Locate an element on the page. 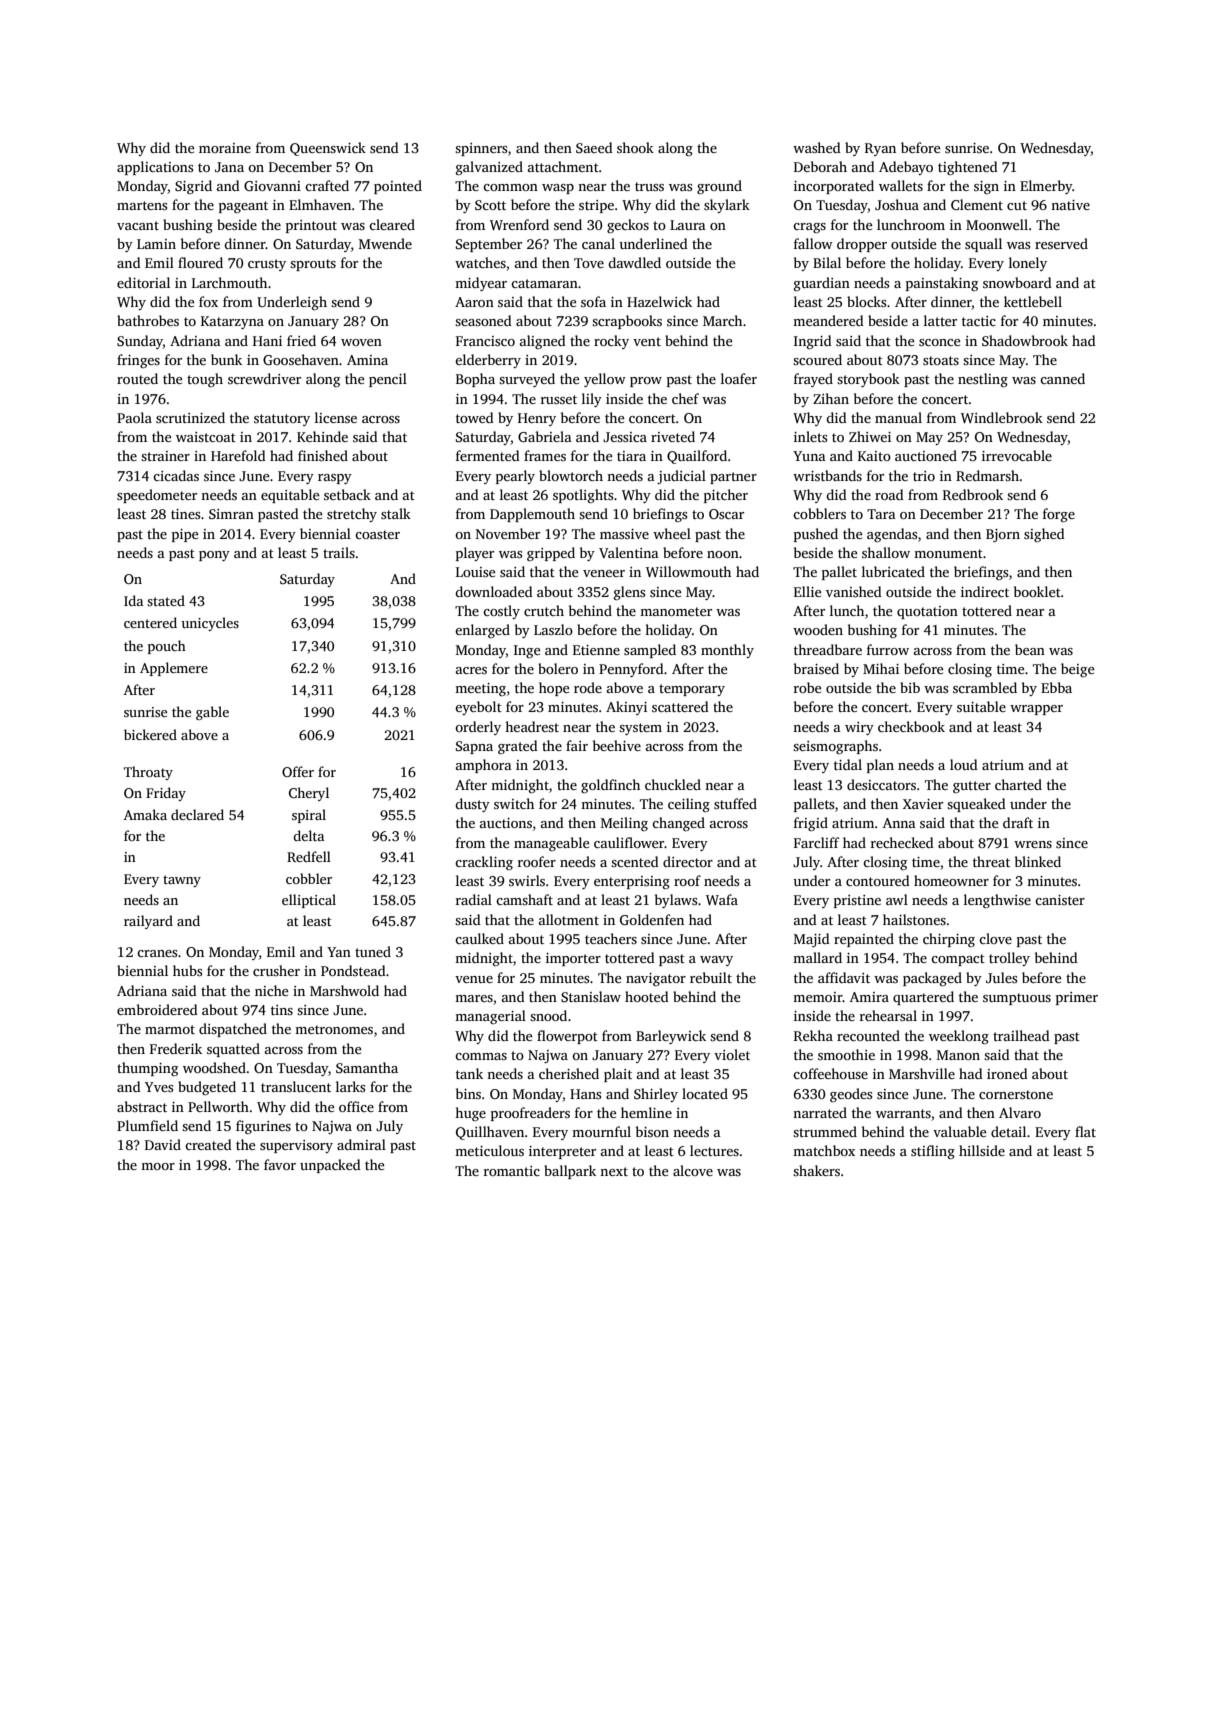  bickered is located at coordinates (150, 734).
